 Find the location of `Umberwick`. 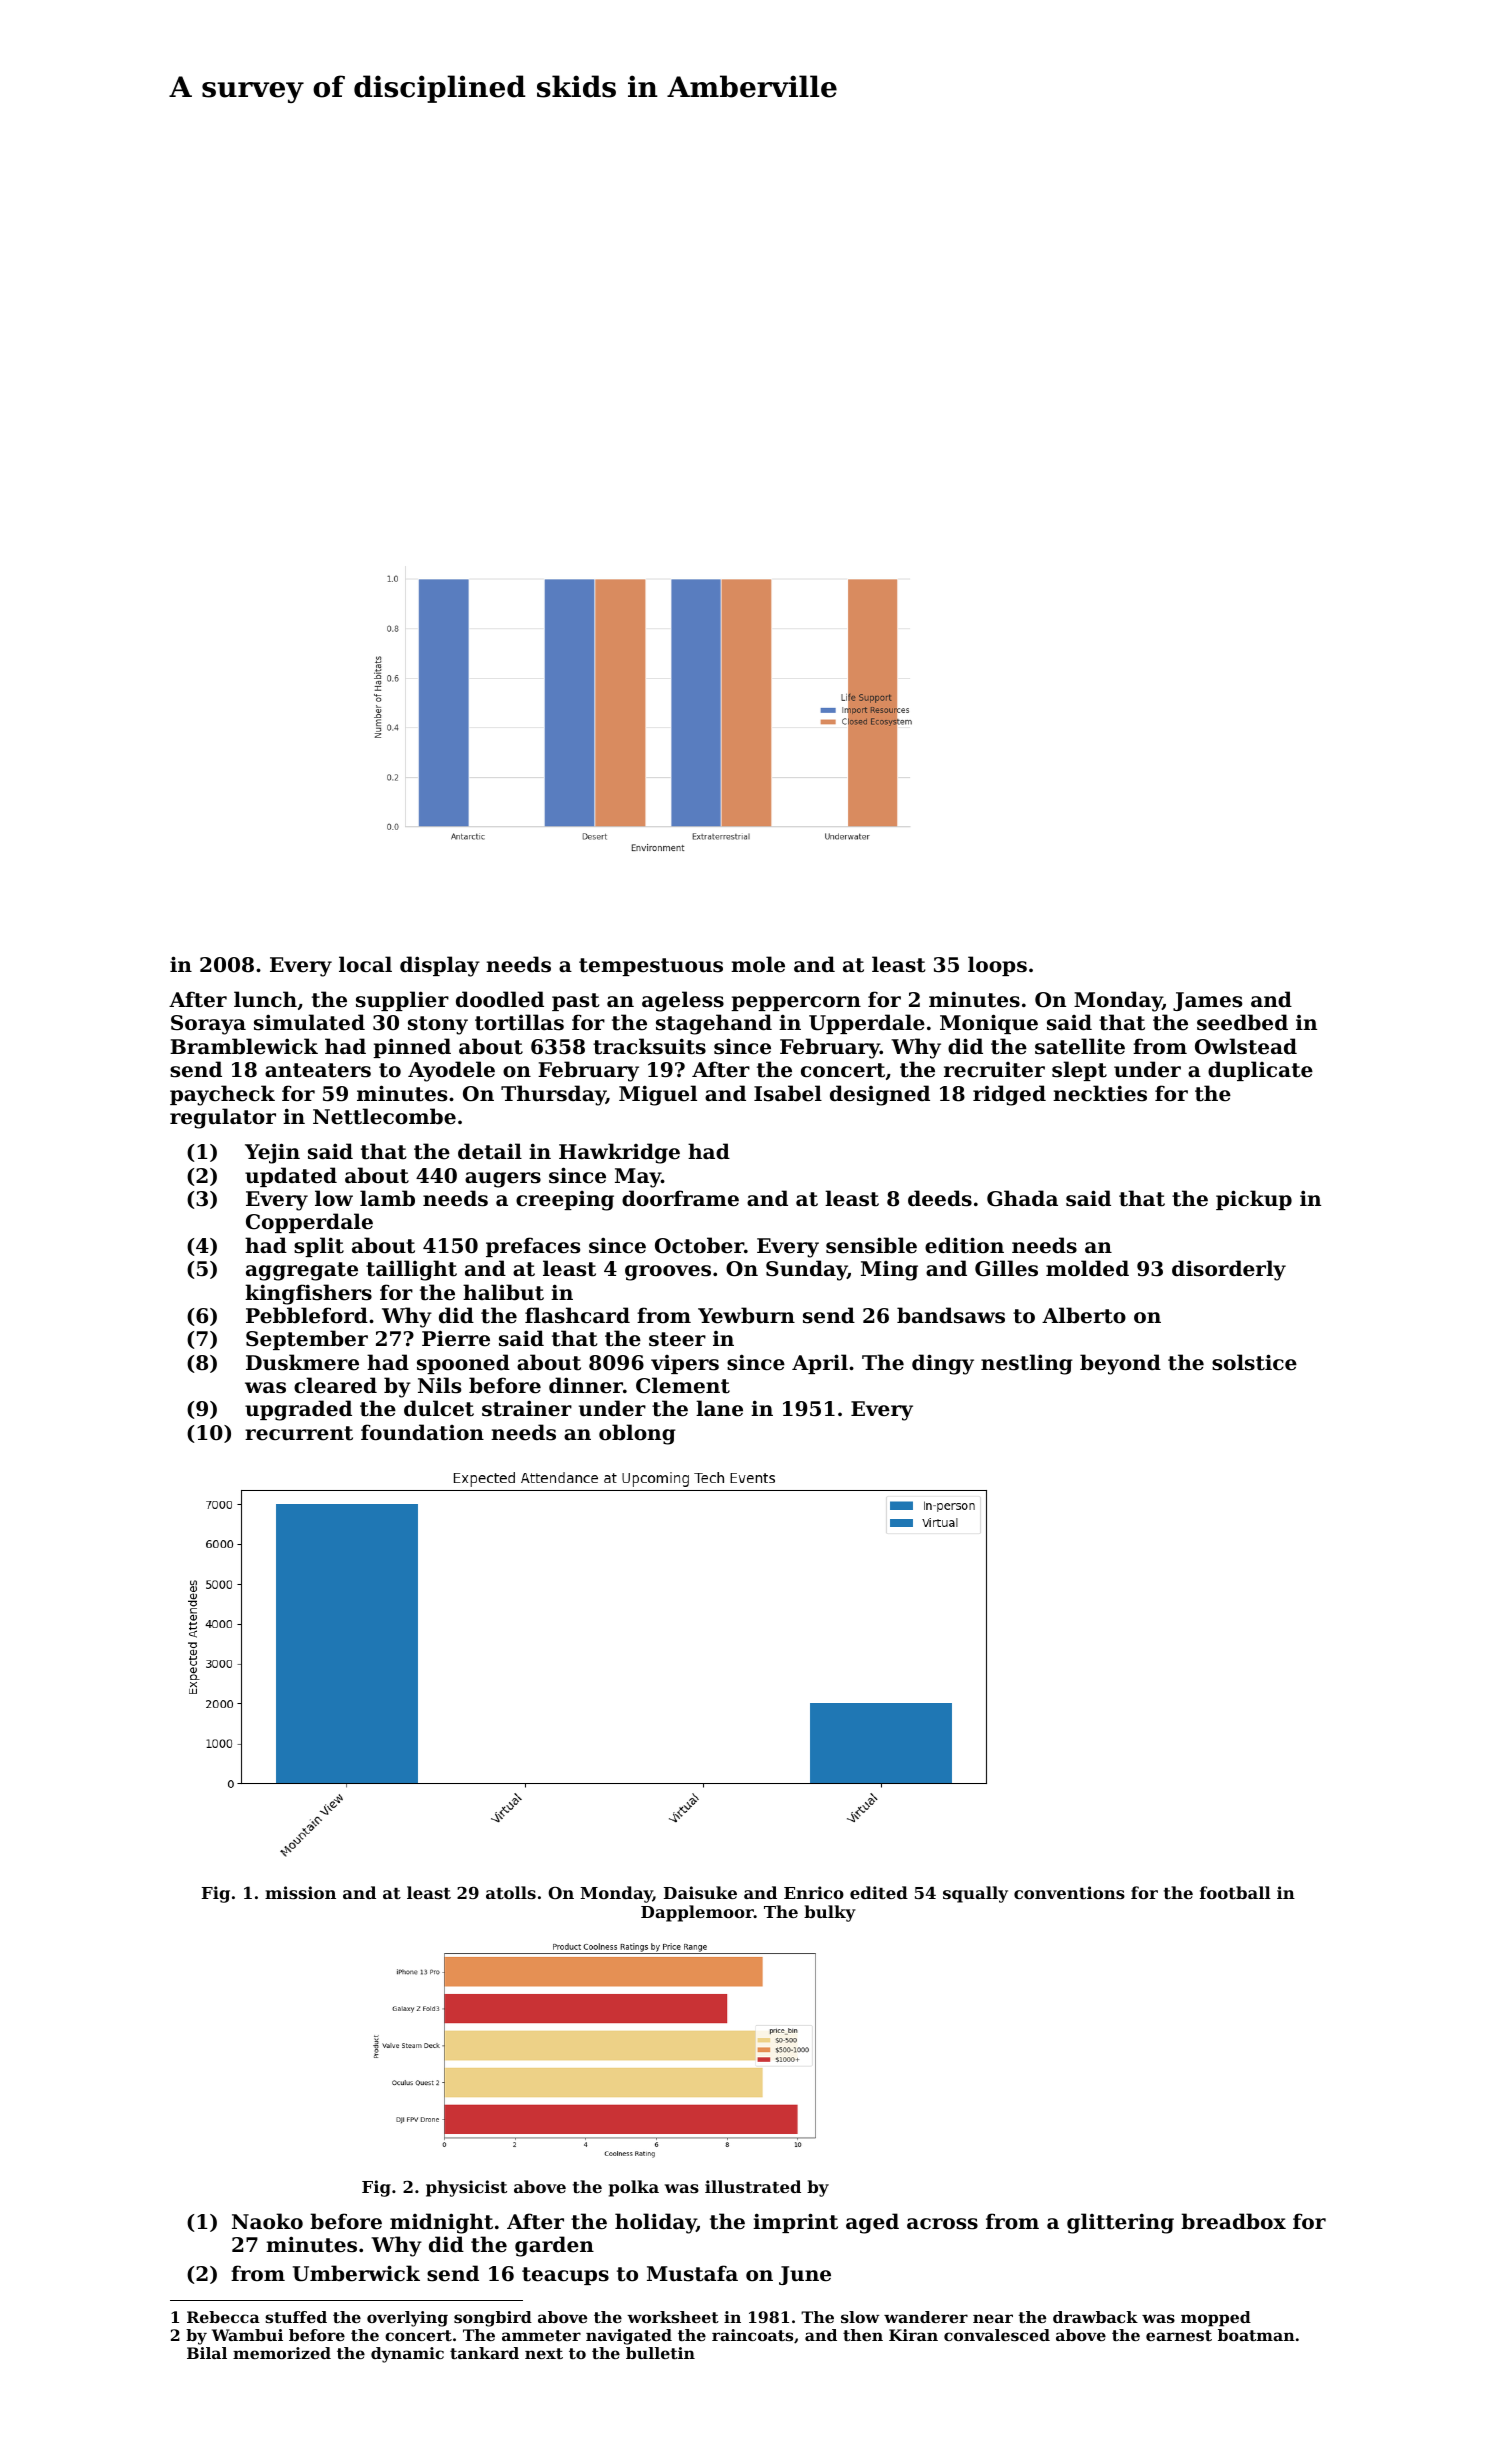

Umberwick is located at coordinates (356, 2273).
